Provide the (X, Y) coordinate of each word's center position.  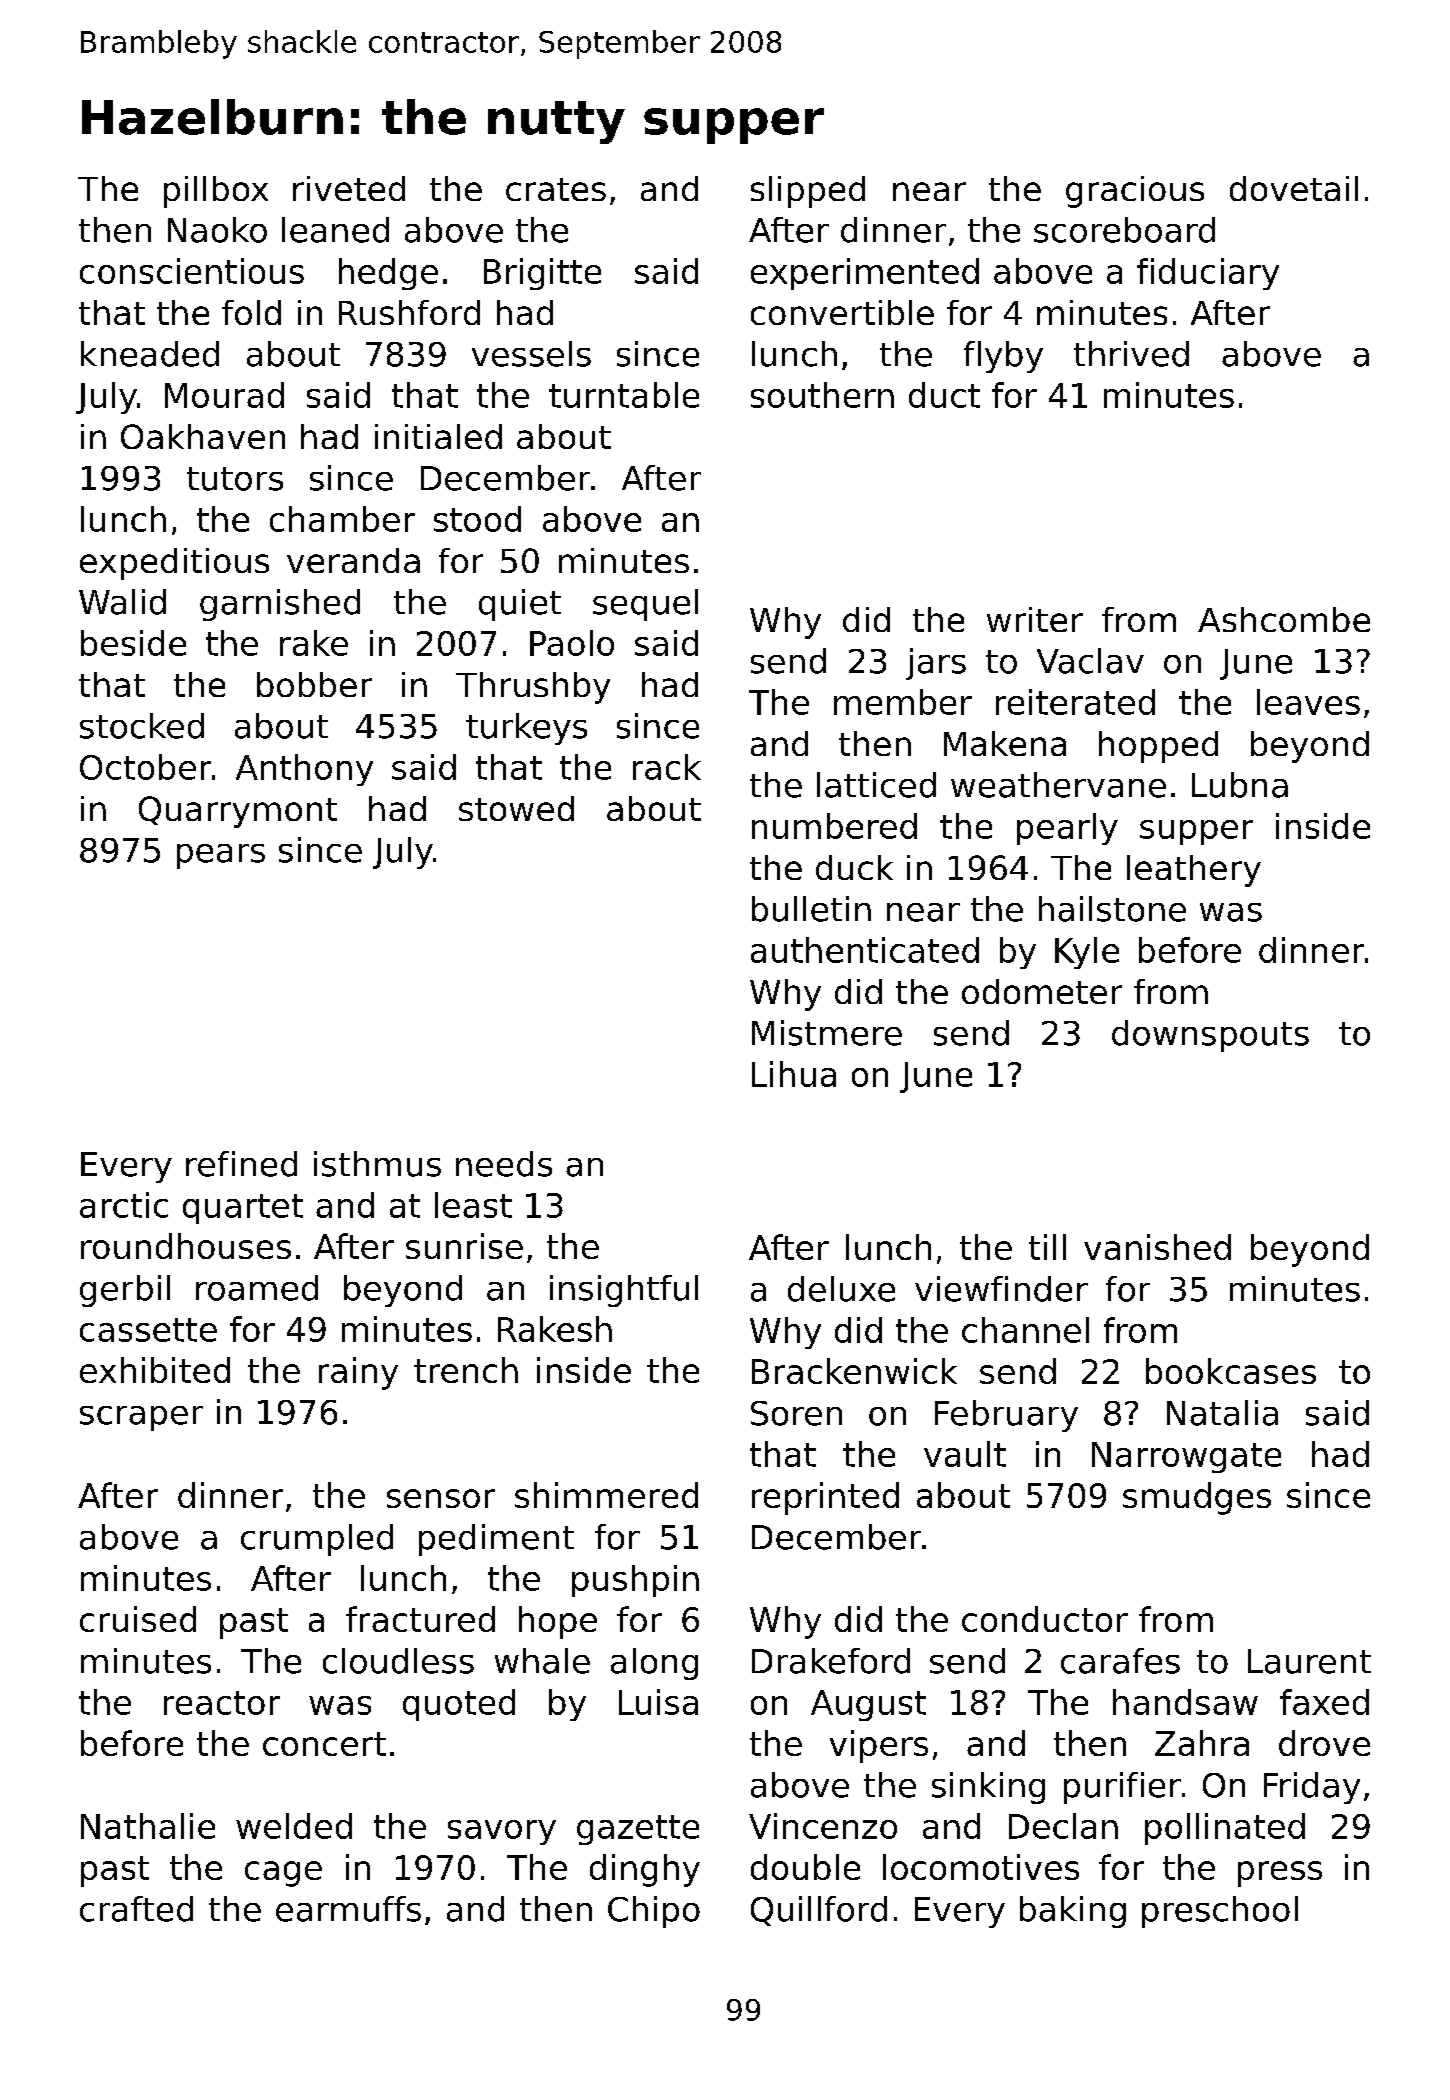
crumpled (317, 1540)
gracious (1135, 192)
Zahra (1202, 1743)
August (868, 1705)
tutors (235, 479)
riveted (349, 188)
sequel (645, 605)
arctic (124, 1205)
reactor (222, 1703)
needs (504, 1164)
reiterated (1075, 702)
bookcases (1231, 1371)
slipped (808, 192)
